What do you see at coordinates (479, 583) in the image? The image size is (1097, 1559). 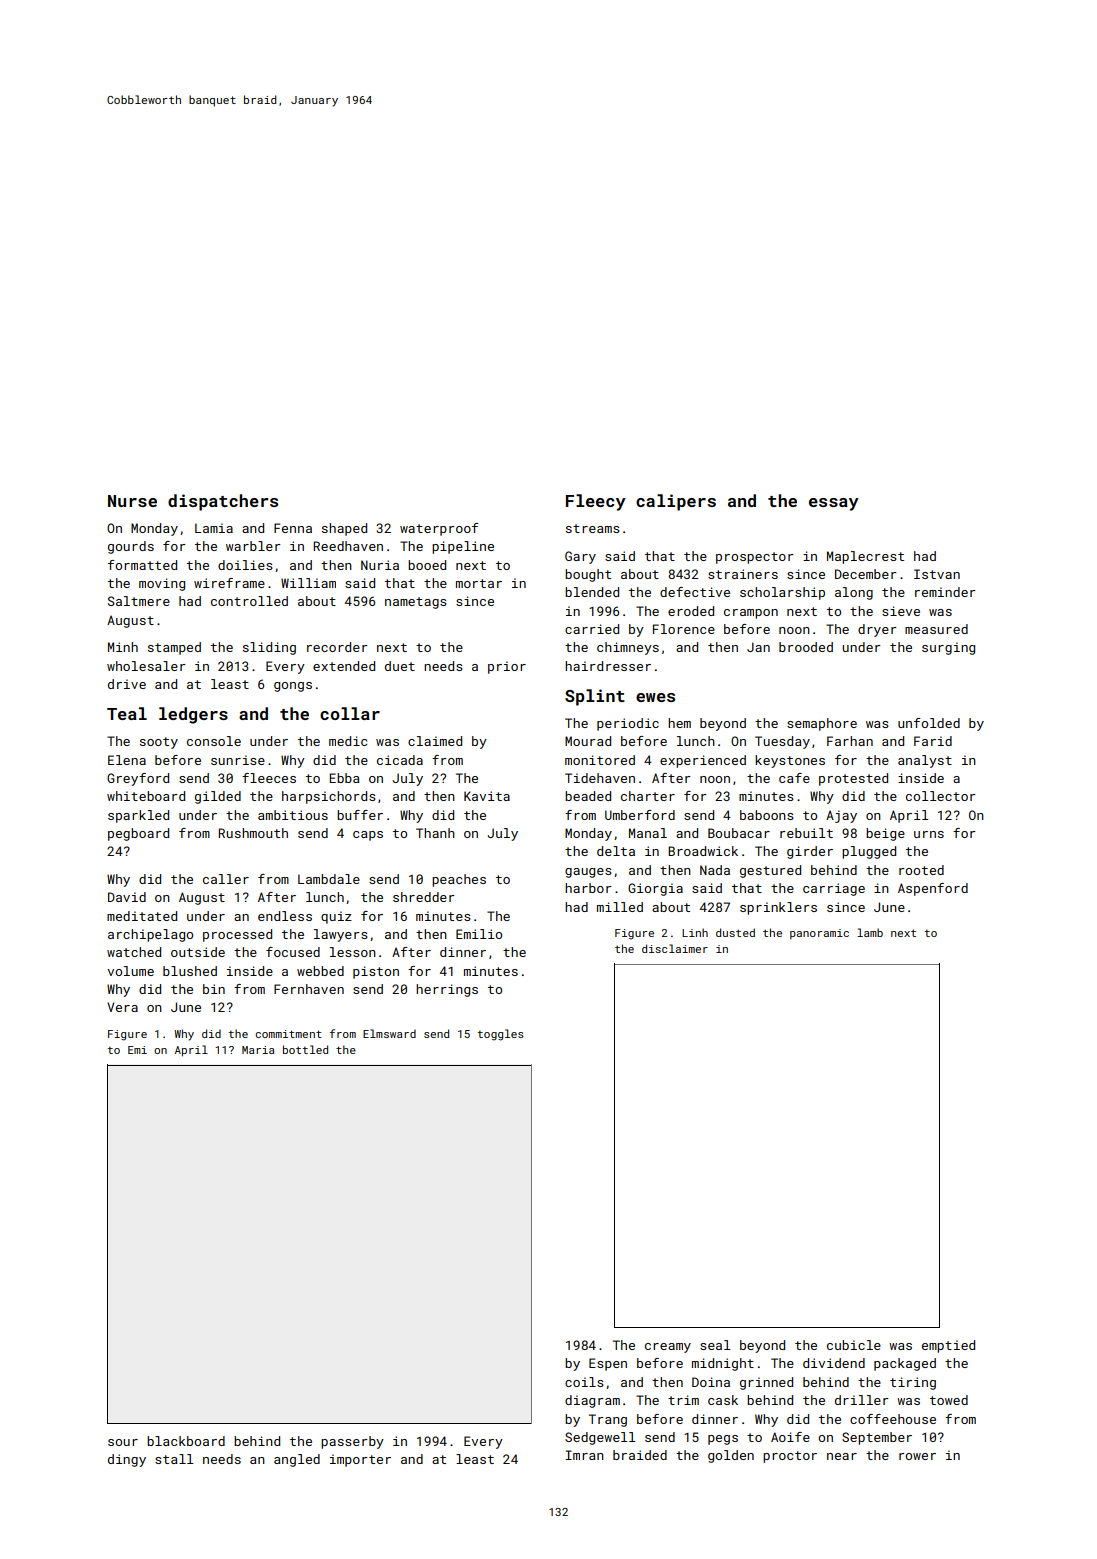 I see `mortar` at bounding box center [479, 583].
